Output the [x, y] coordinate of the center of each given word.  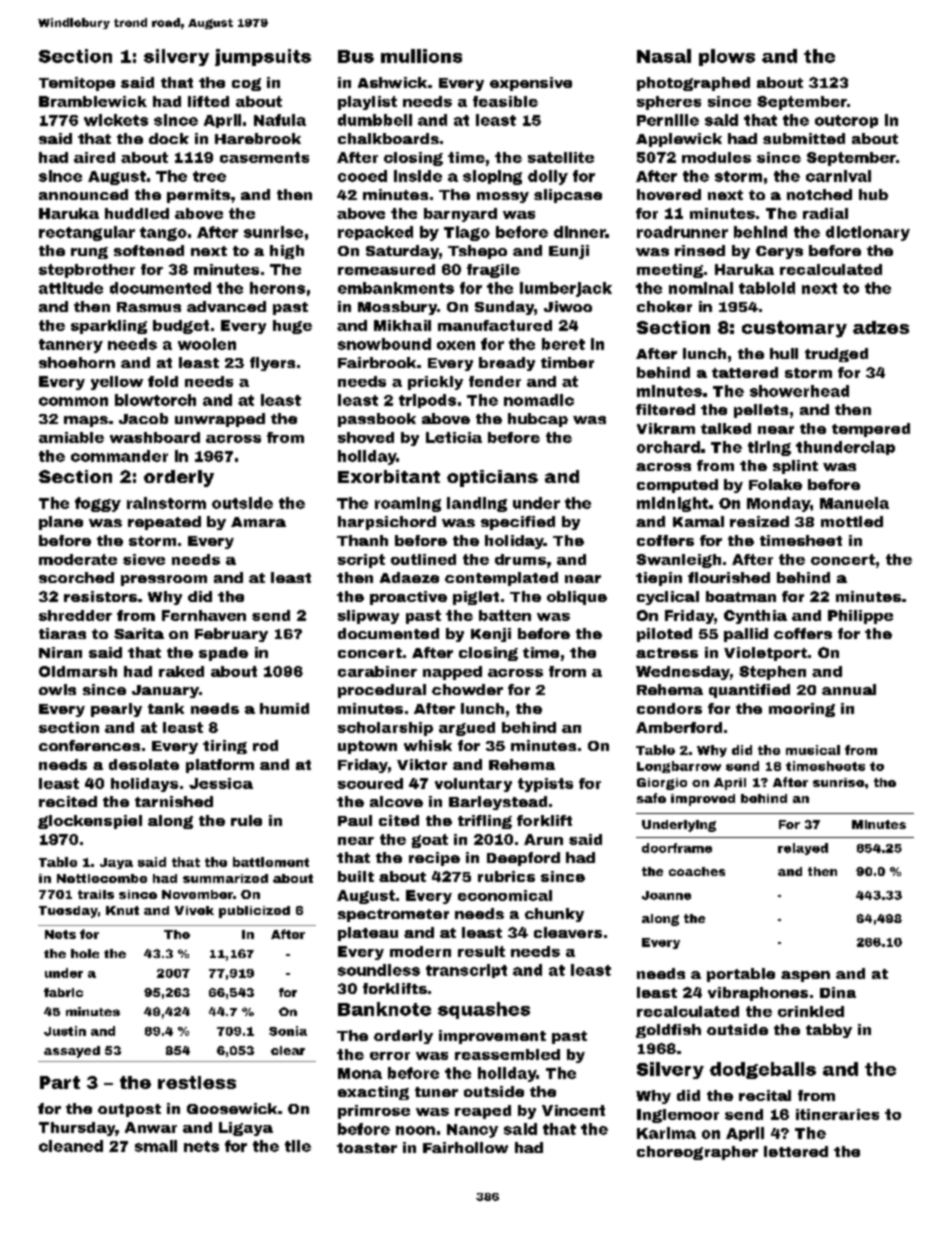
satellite [561, 157]
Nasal [664, 56]
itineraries [837, 1114]
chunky [554, 915]
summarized [225, 878]
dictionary [868, 233]
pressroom [164, 580]
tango [163, 234]
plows [727, 57]
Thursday [77, 1129]
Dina [838, 992]
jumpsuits [263, 57]
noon [415, 1130]
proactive [408, 598]
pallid [746, 635]
